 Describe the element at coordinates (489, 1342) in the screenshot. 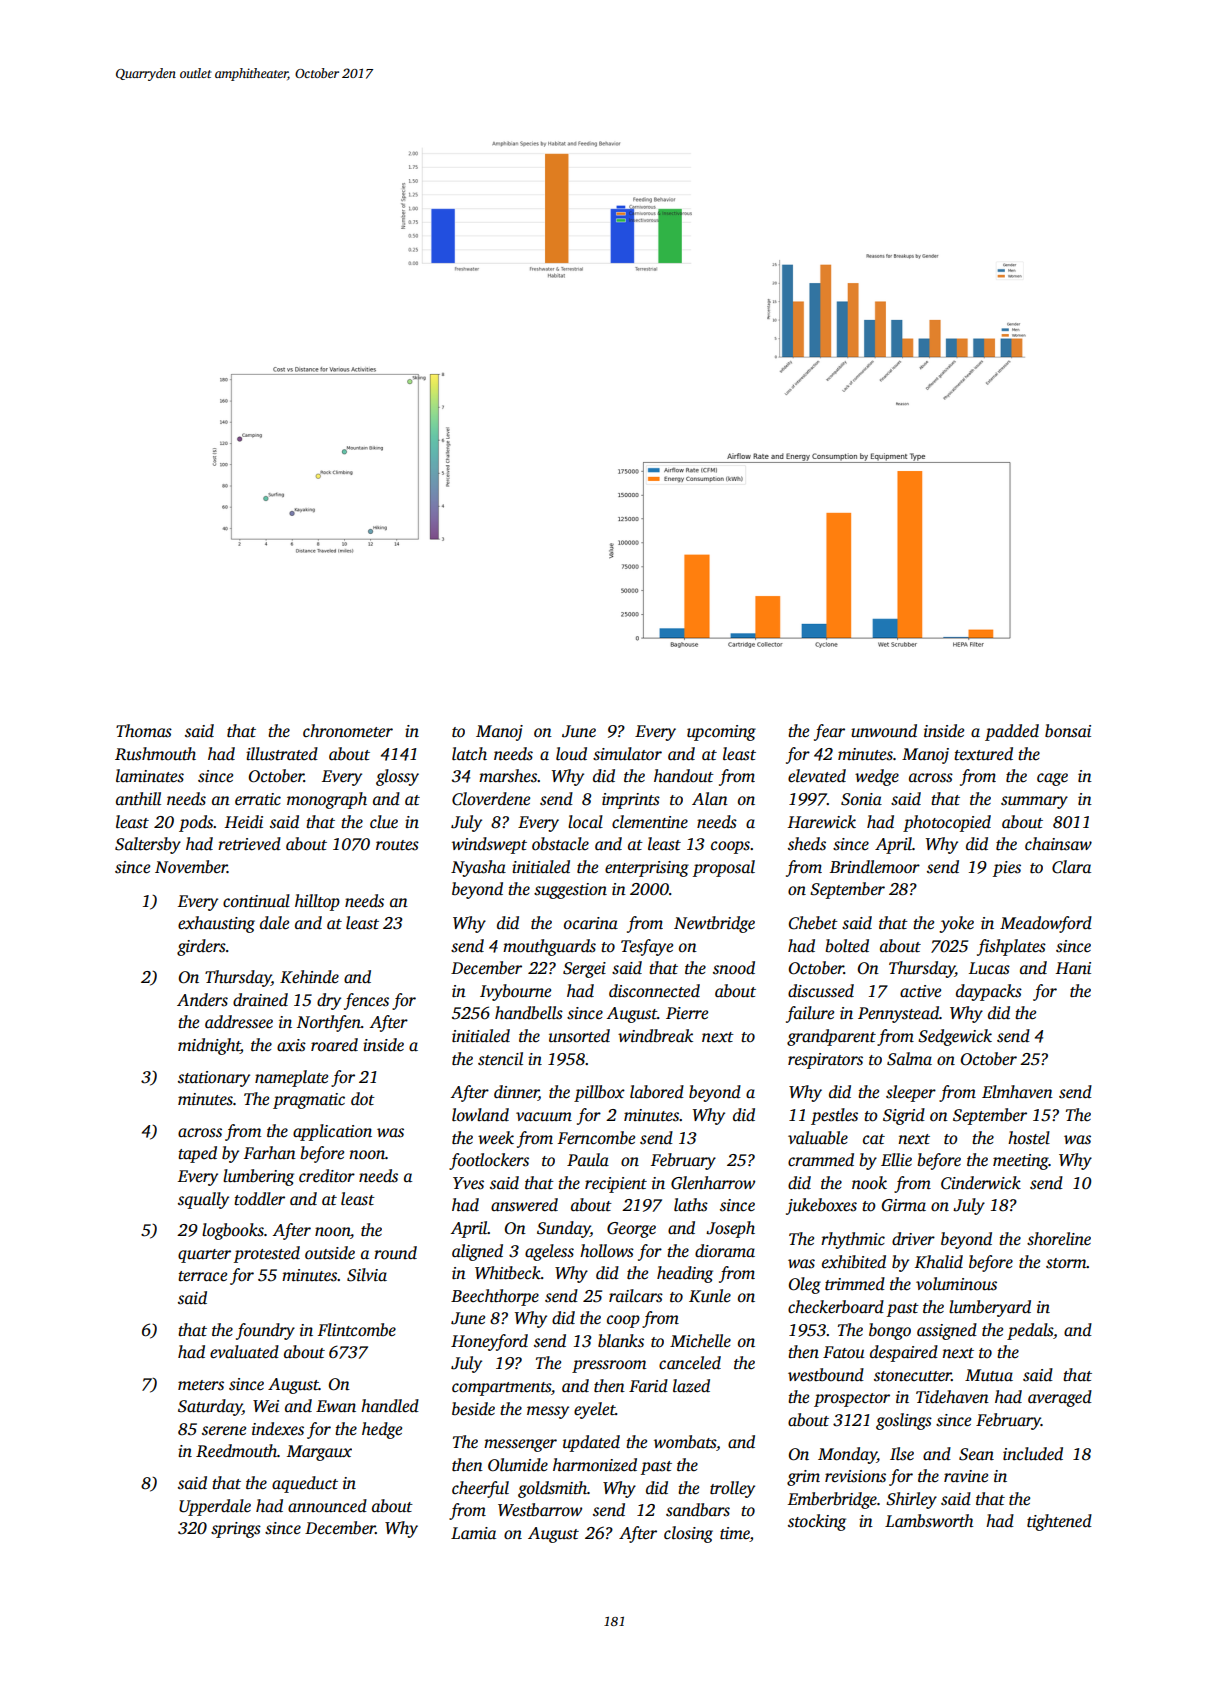

I see `Honeyford` at that location.
